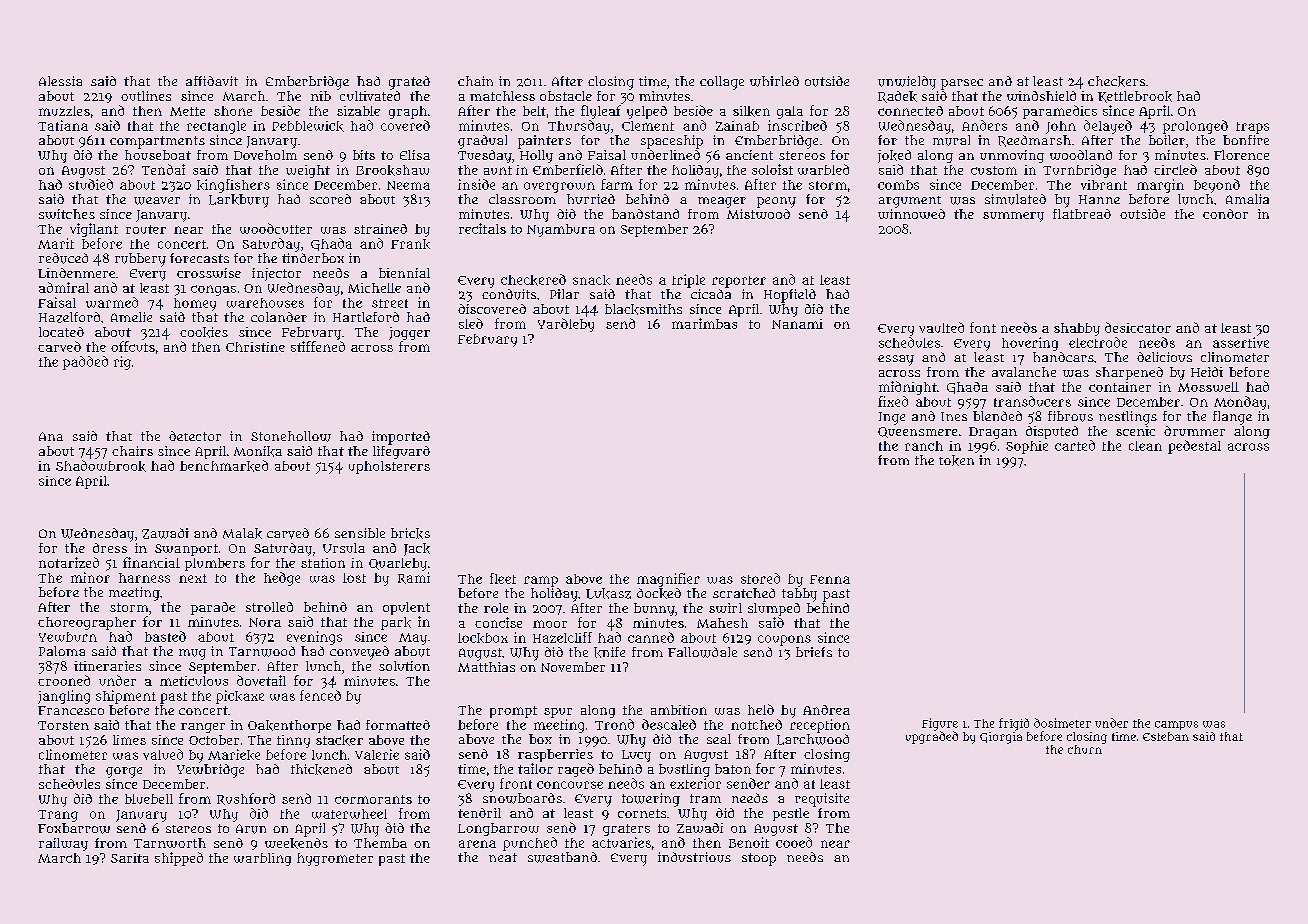  Describe the element at coordinates (291, 436) in the image. I see `Stonehollow` at that location.
